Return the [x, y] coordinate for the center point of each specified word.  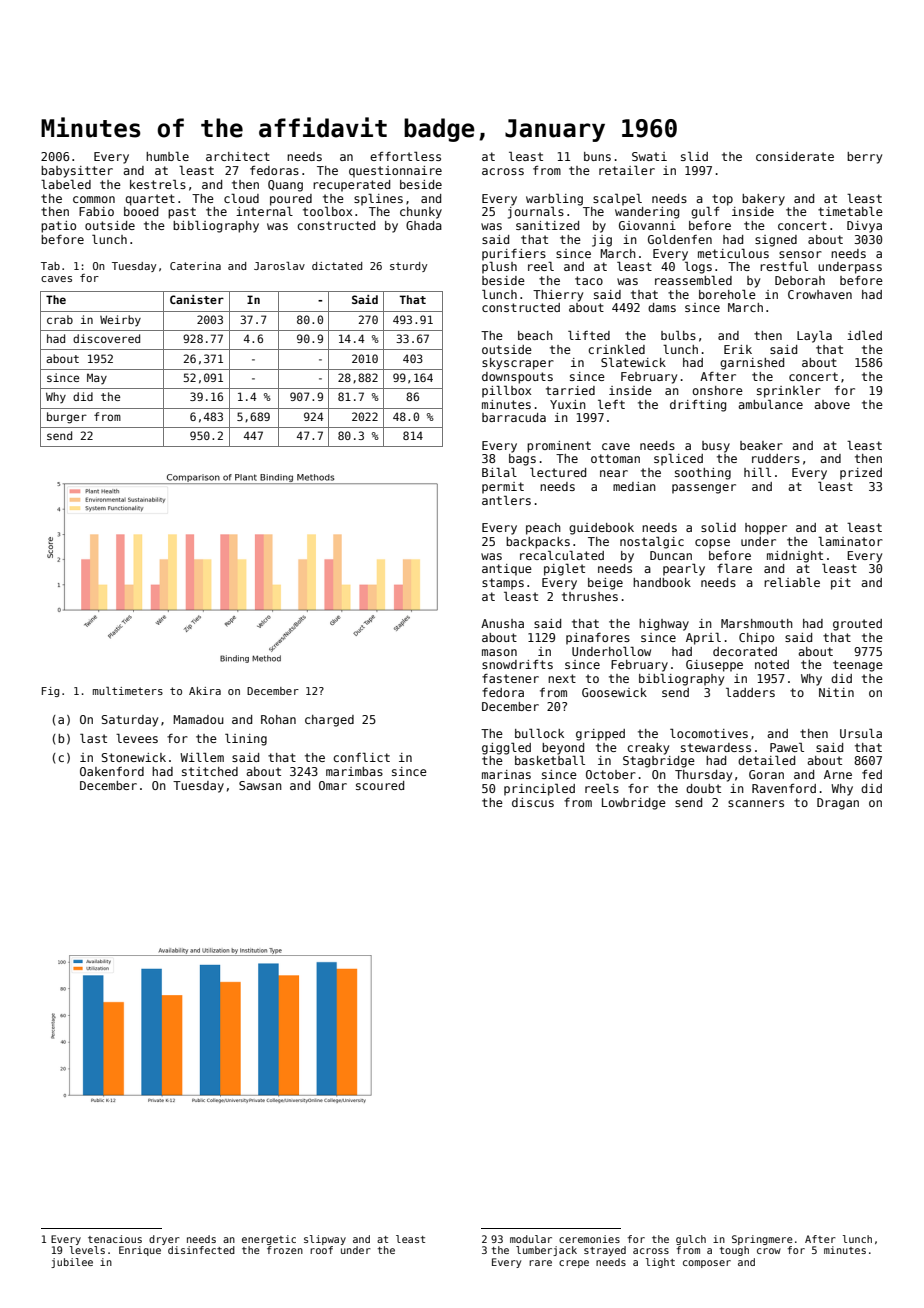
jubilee [72, 1263]
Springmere [762, 1240]
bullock [539, 733]
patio [58, 227]
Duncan [671, 555]
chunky [421, 213]
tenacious [115, 1239]
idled [864, 335]
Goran [766, 774]
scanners [756, 803]
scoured [380, 785]
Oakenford [112, 771]
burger [67, 418]
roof [321, 1250]
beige [605, 584]
